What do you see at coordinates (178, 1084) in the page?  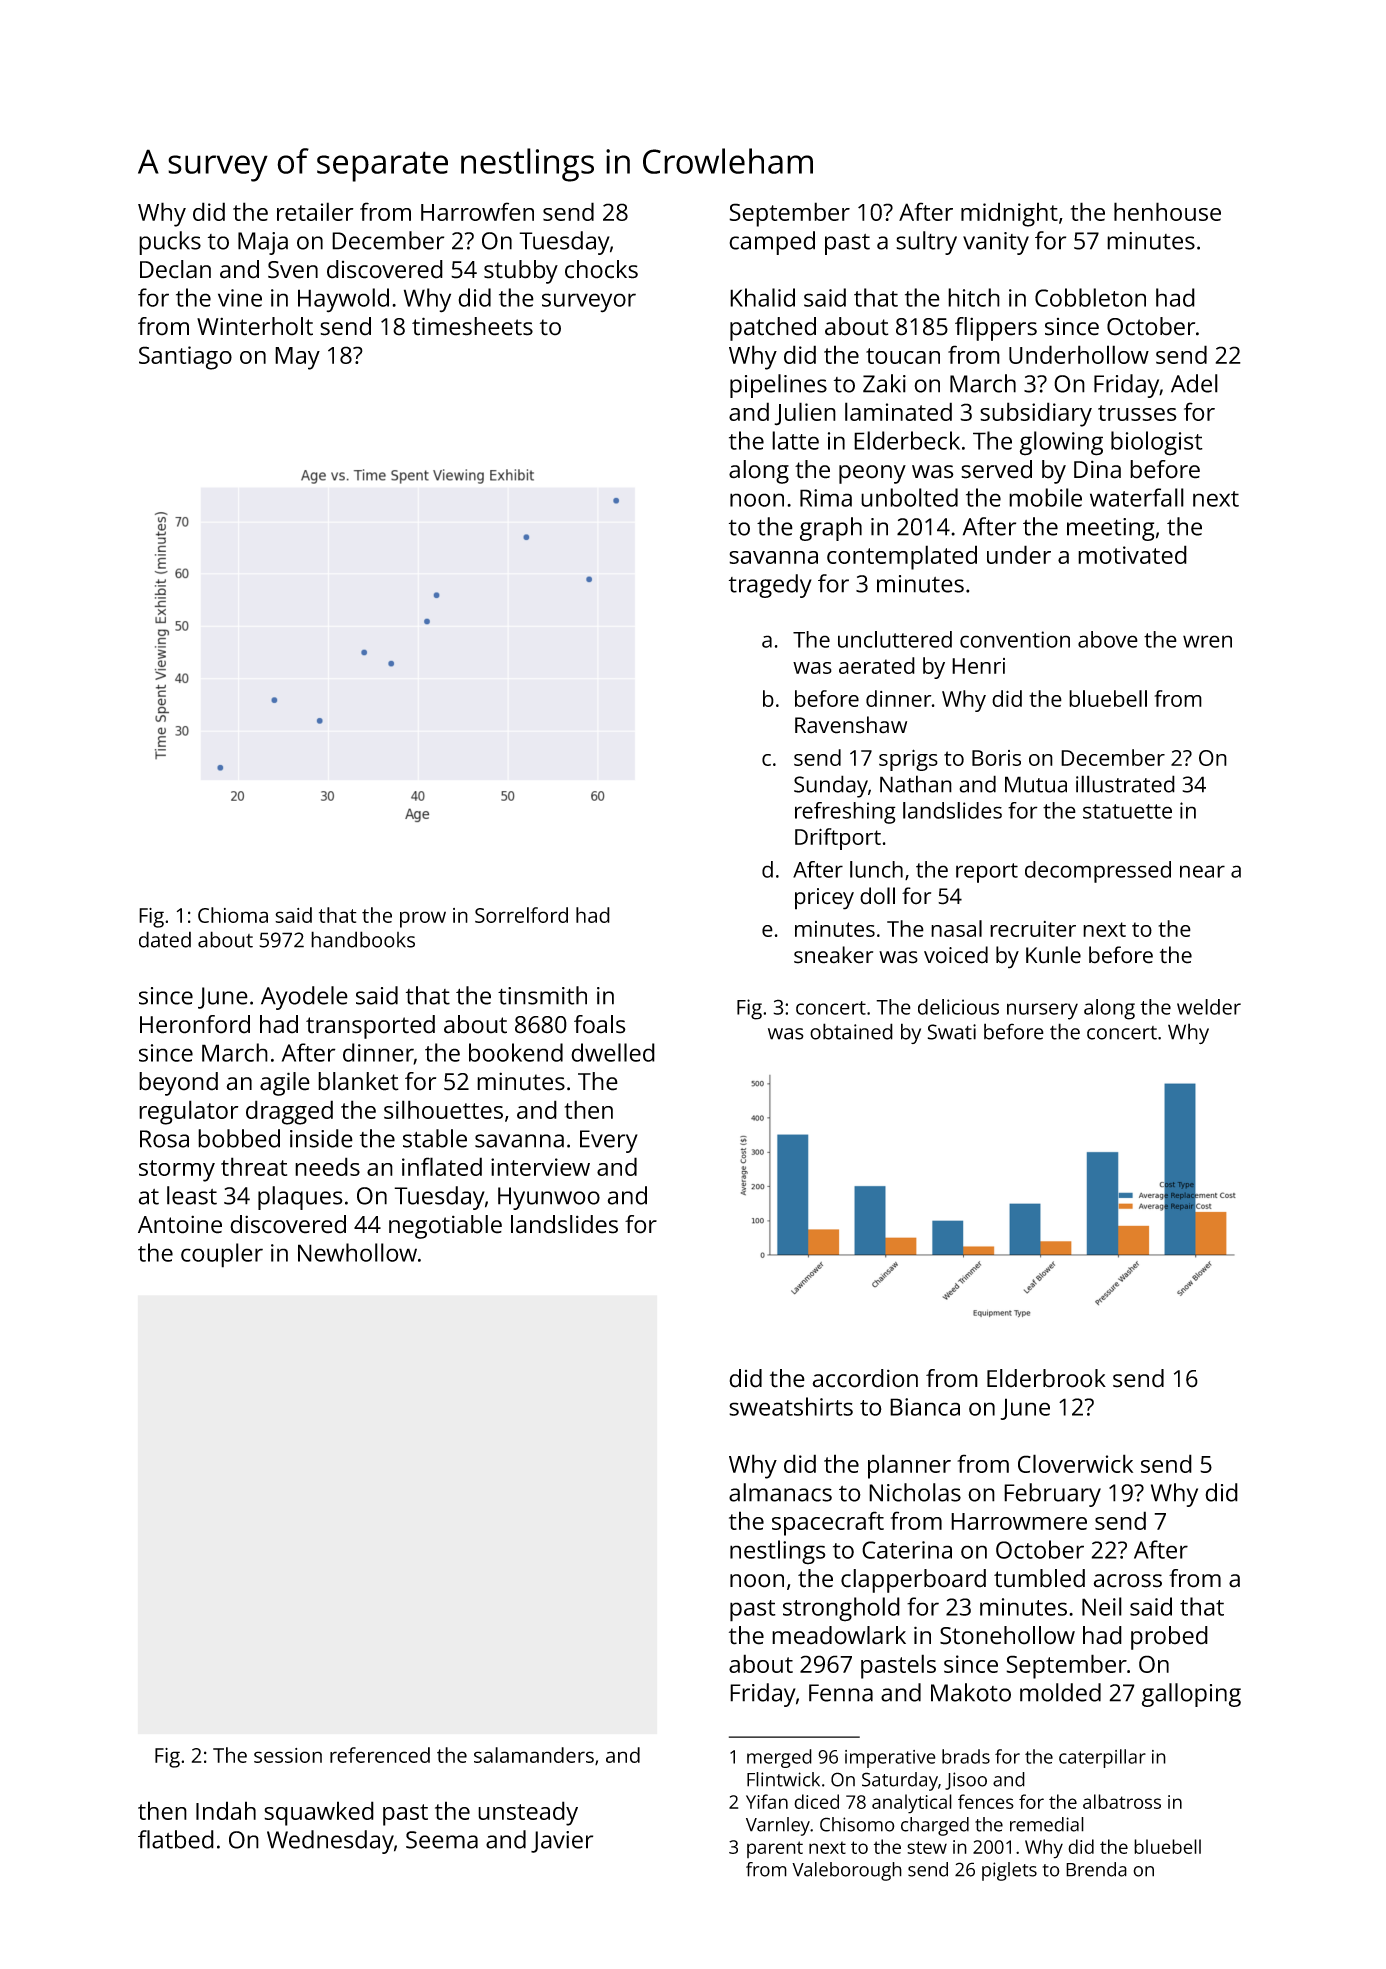 I see `beyond` at bounding box center [178, 1084].
